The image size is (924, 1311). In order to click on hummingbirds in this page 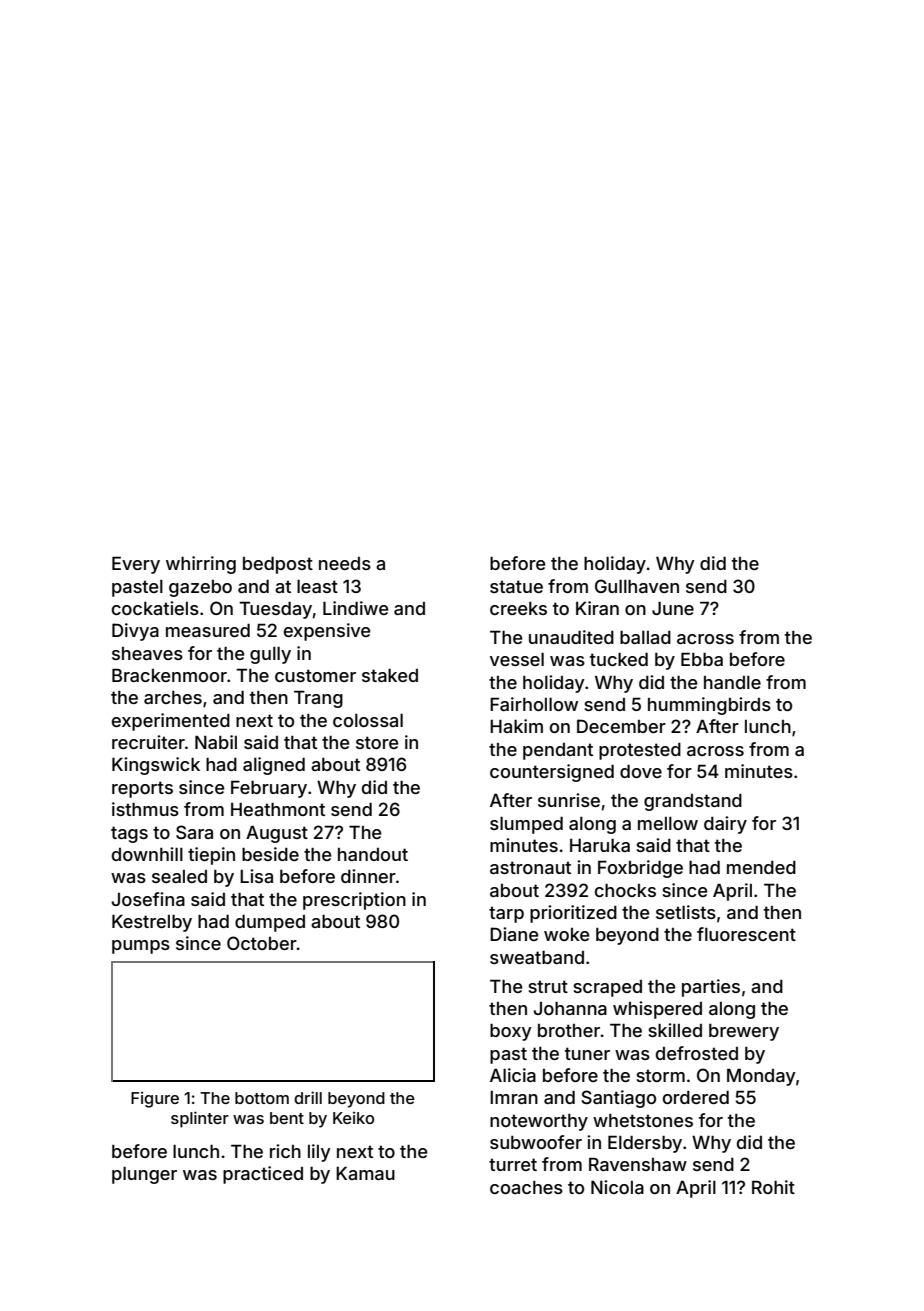, I will do `click(709, 706)`.
